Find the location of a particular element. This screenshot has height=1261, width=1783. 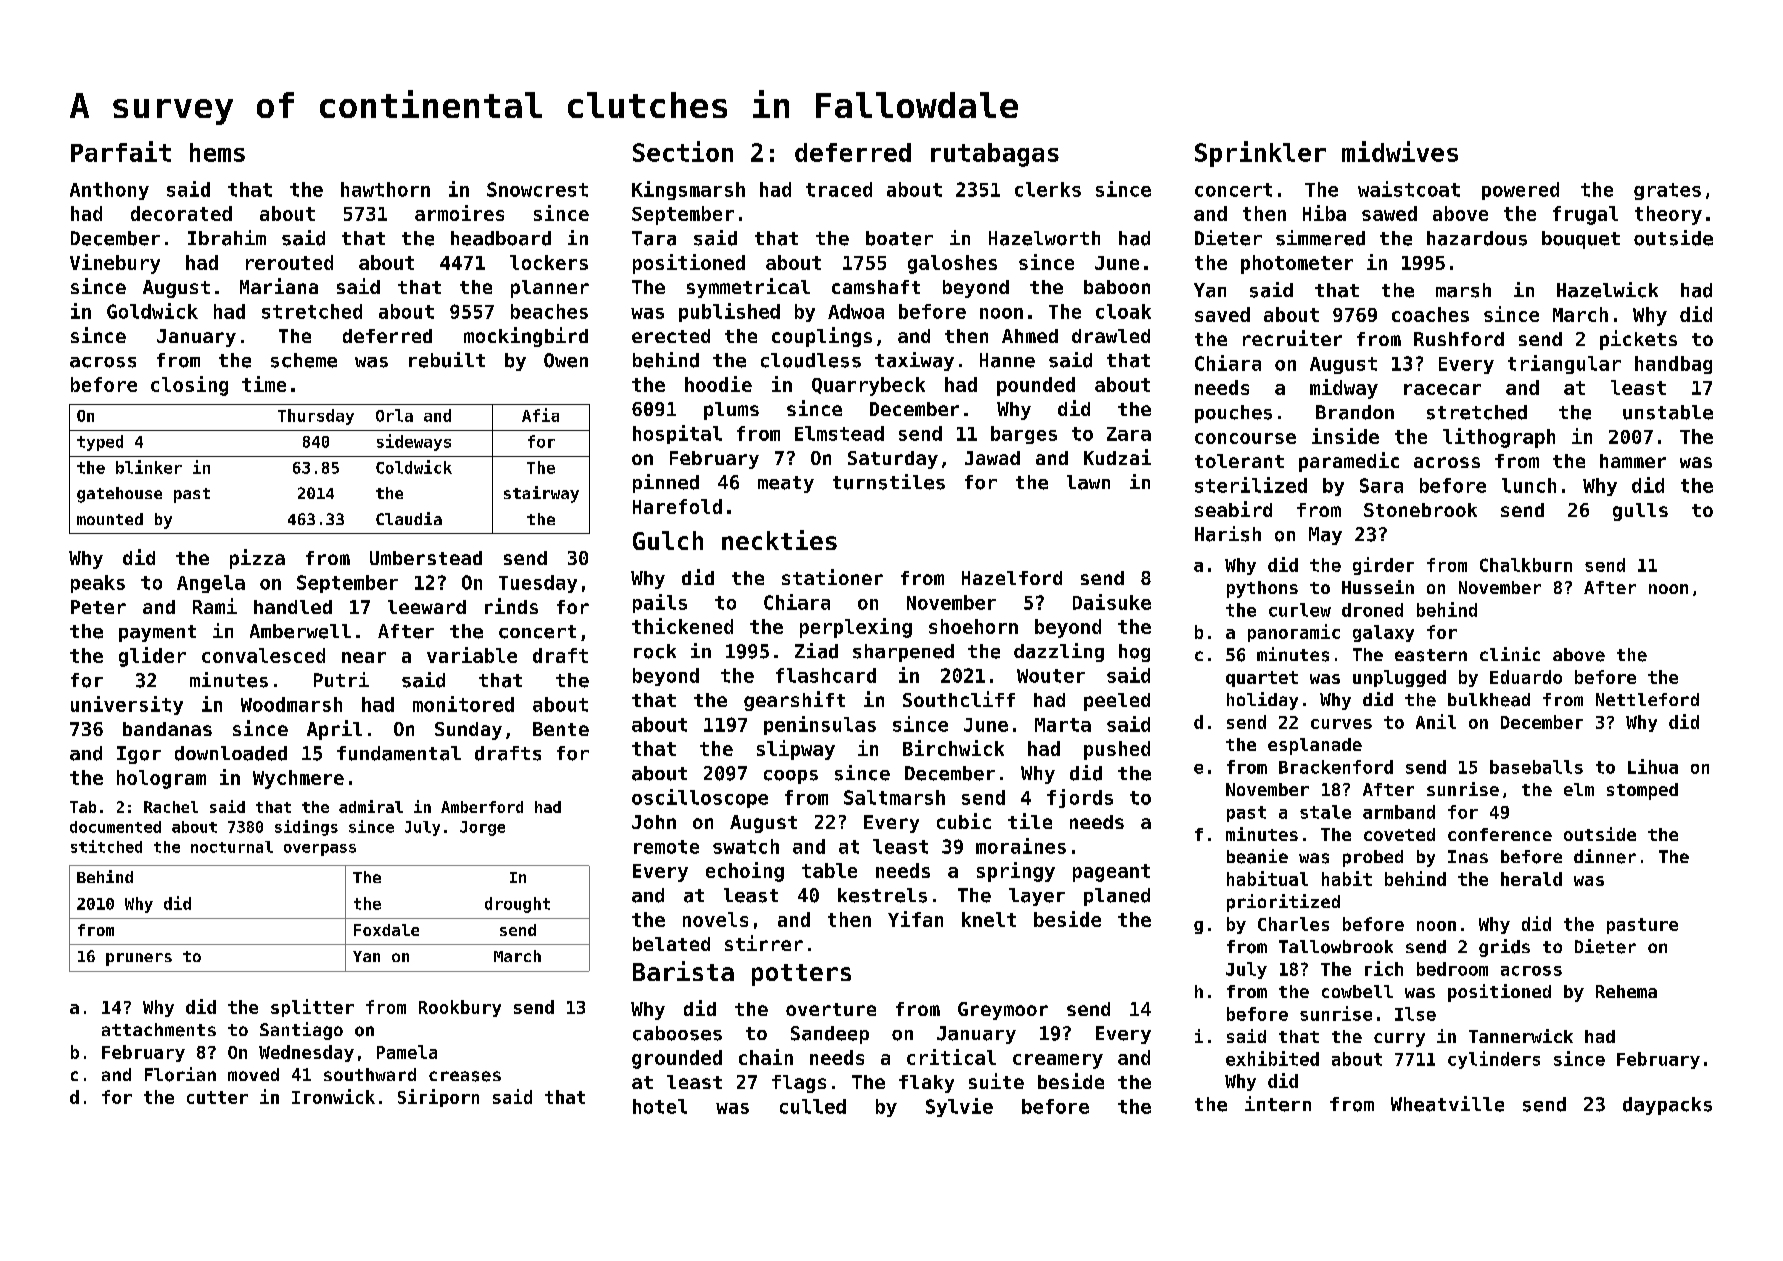

fjords is located at coordinates (1080, 798).
